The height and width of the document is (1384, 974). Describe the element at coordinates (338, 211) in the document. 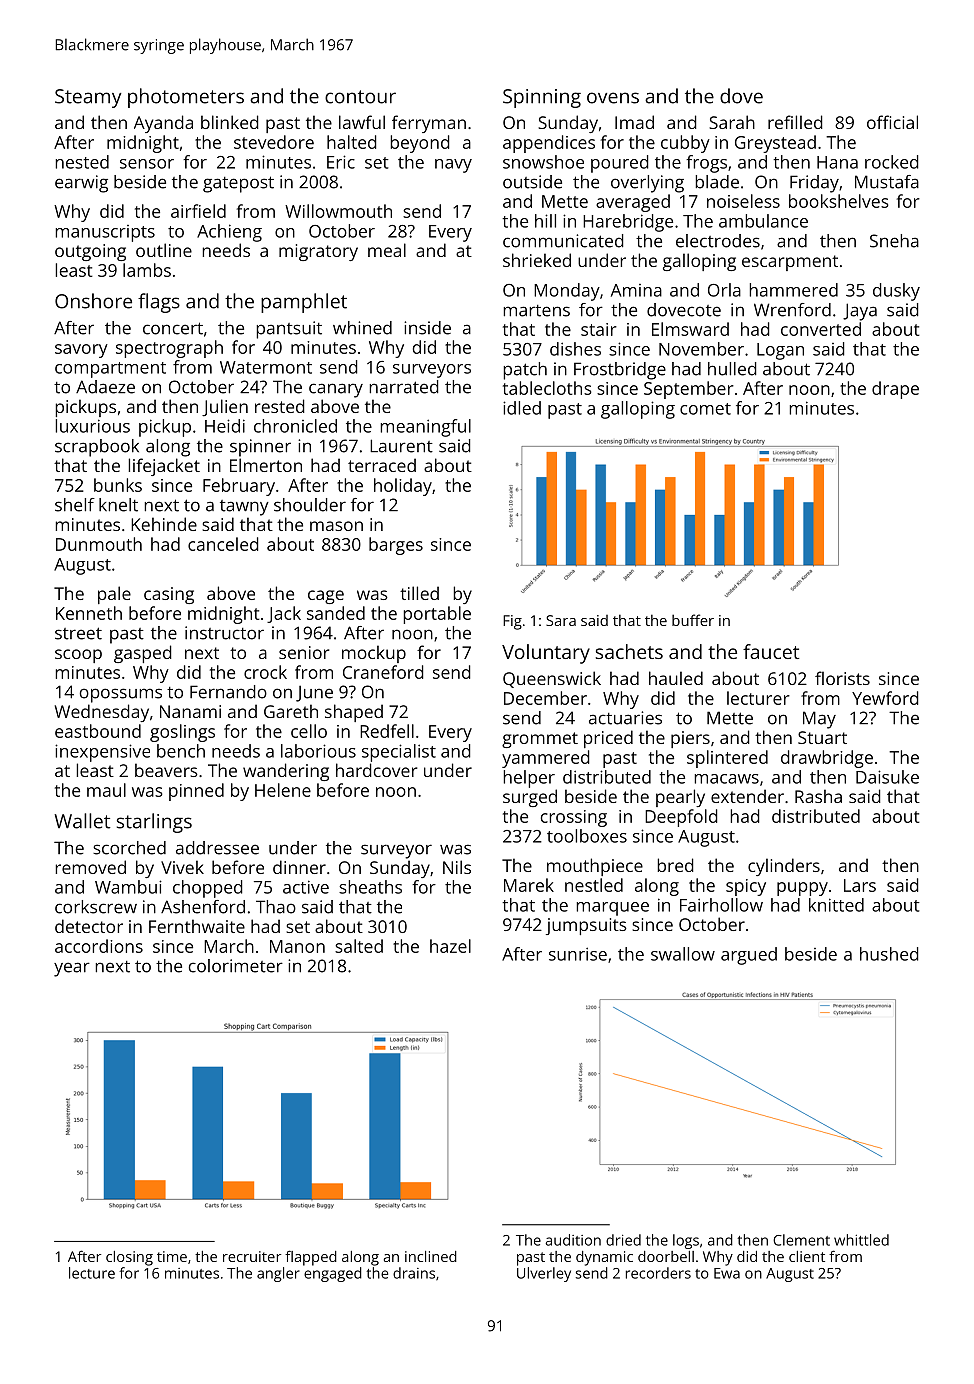

I see `Willowmouth` at that location.
